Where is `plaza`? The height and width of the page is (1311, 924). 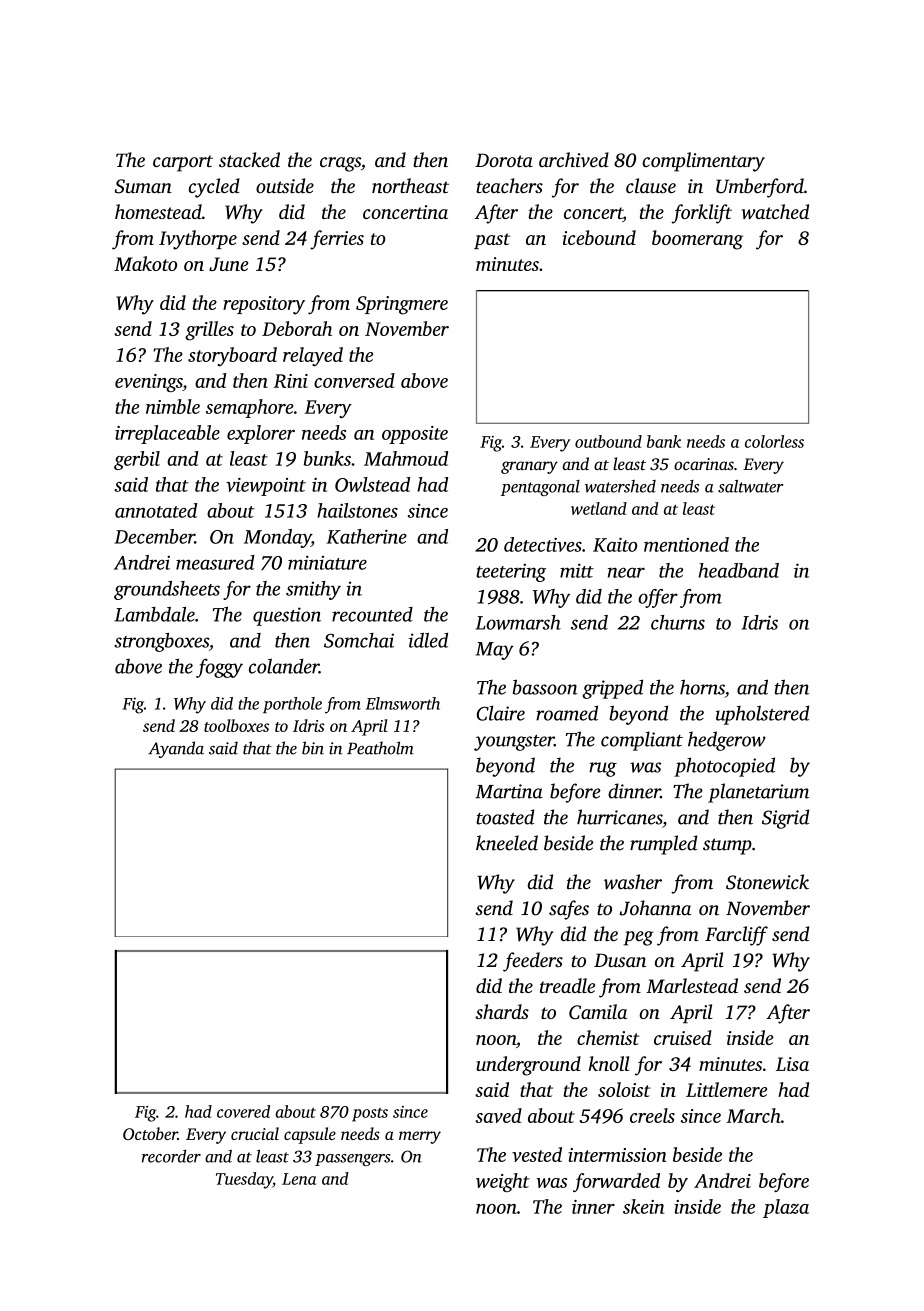
plaza is located at coordinates (786, 1208).
